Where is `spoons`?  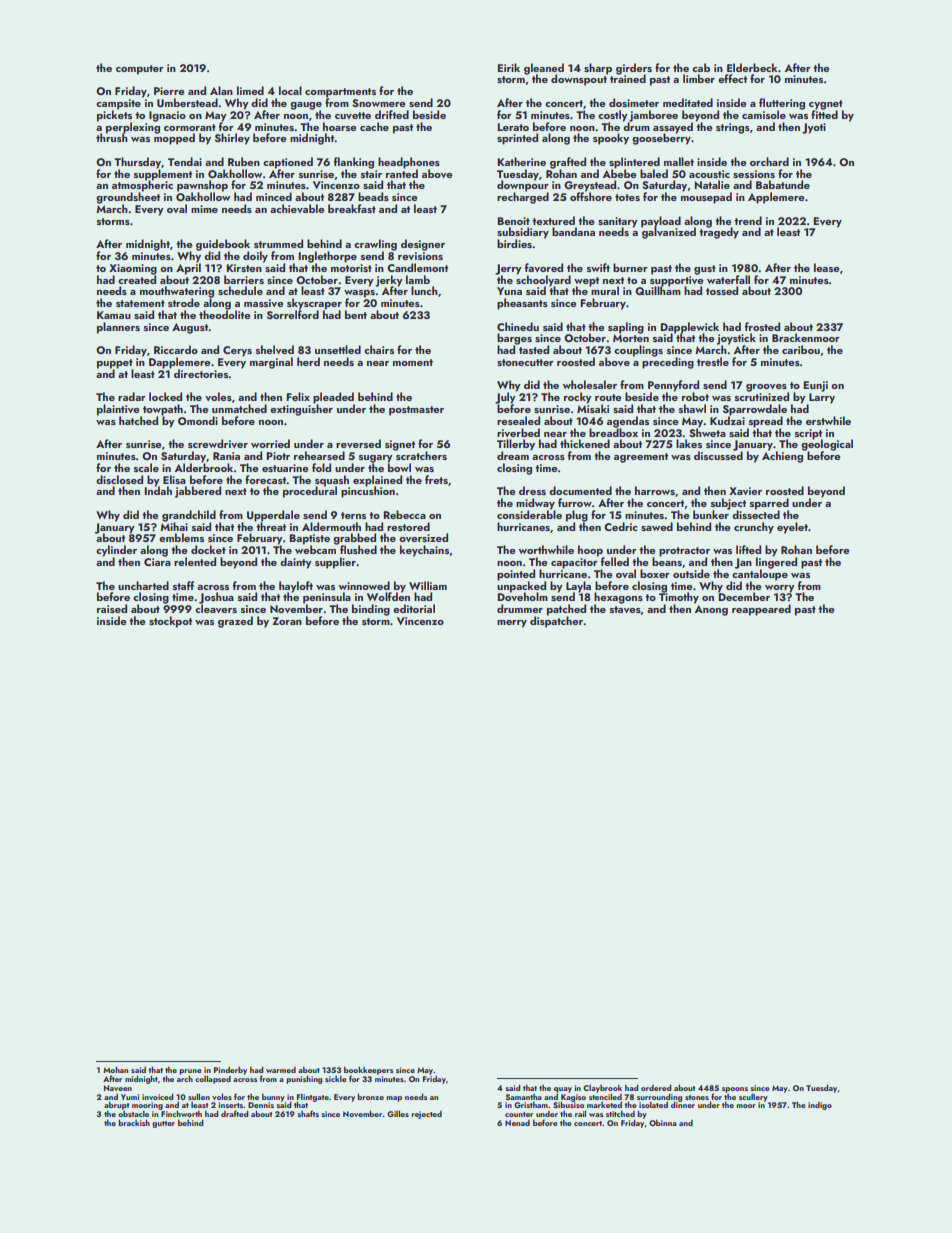
spoons is located at coordinates (735, 1090).
